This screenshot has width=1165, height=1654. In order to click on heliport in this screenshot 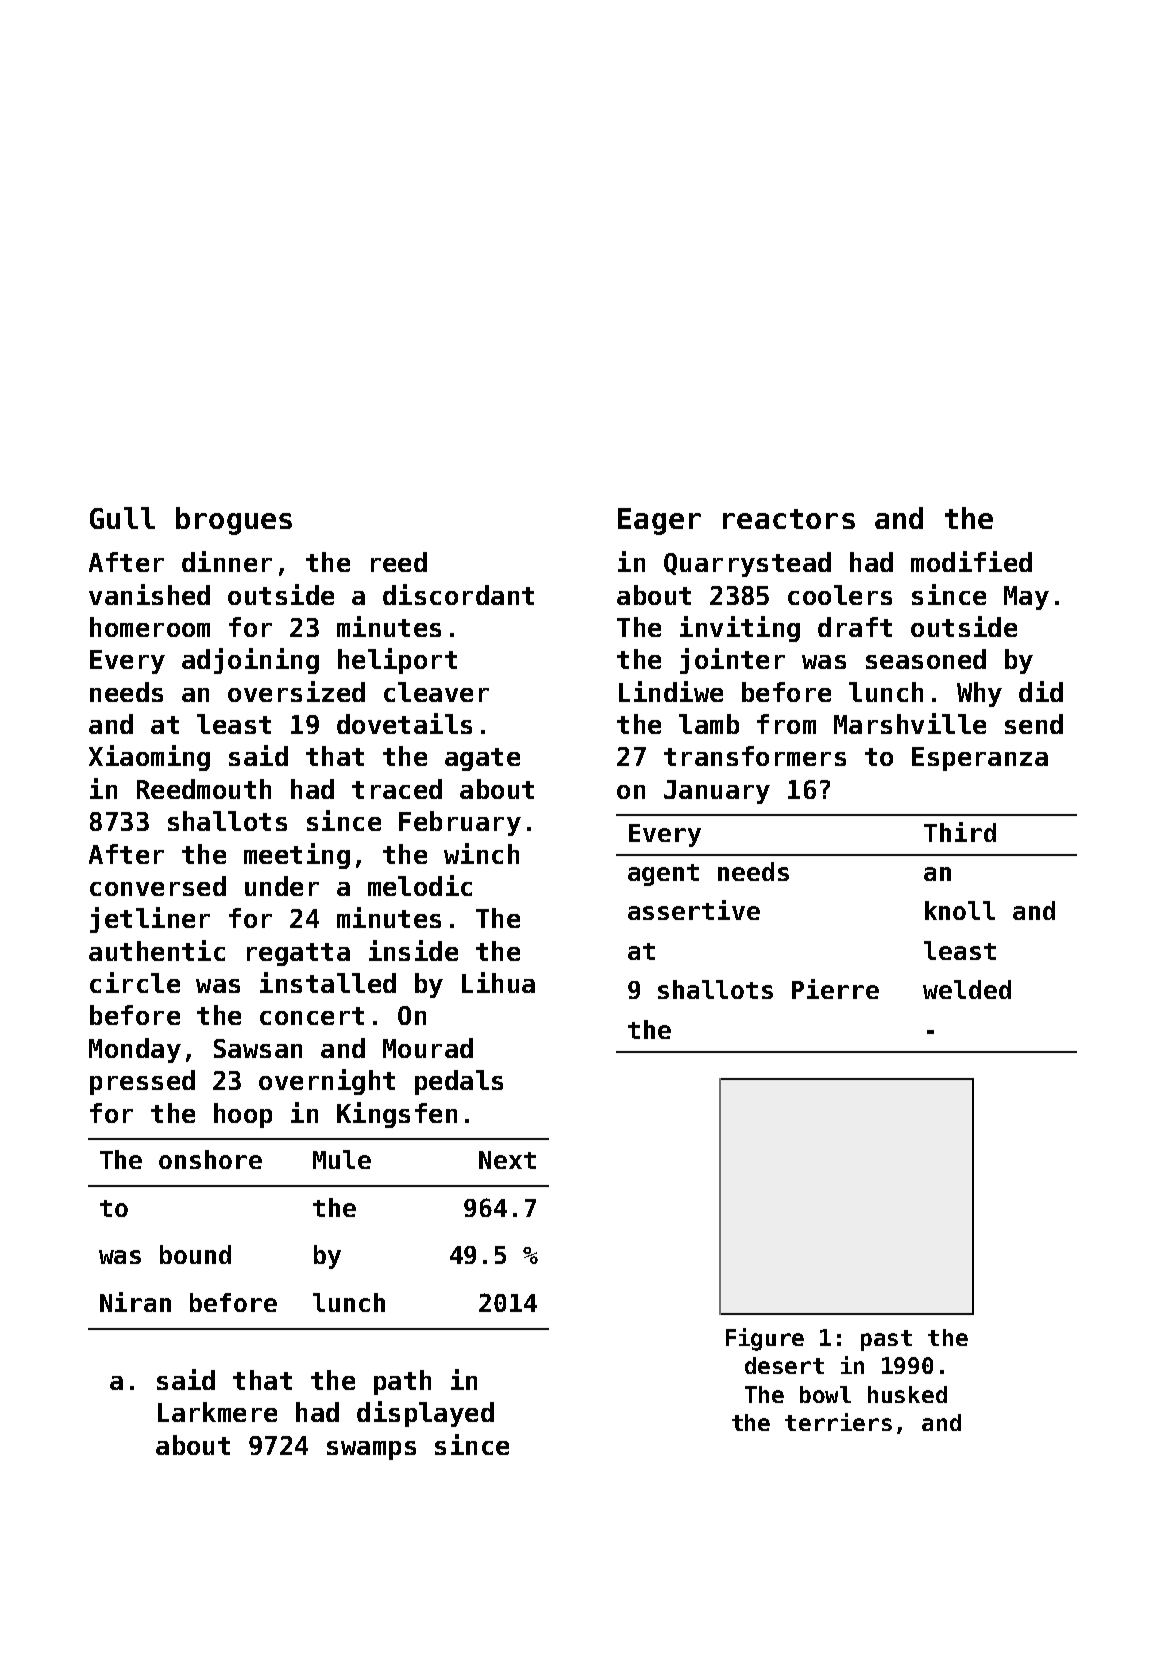, I will do `click(397, 661)`.
